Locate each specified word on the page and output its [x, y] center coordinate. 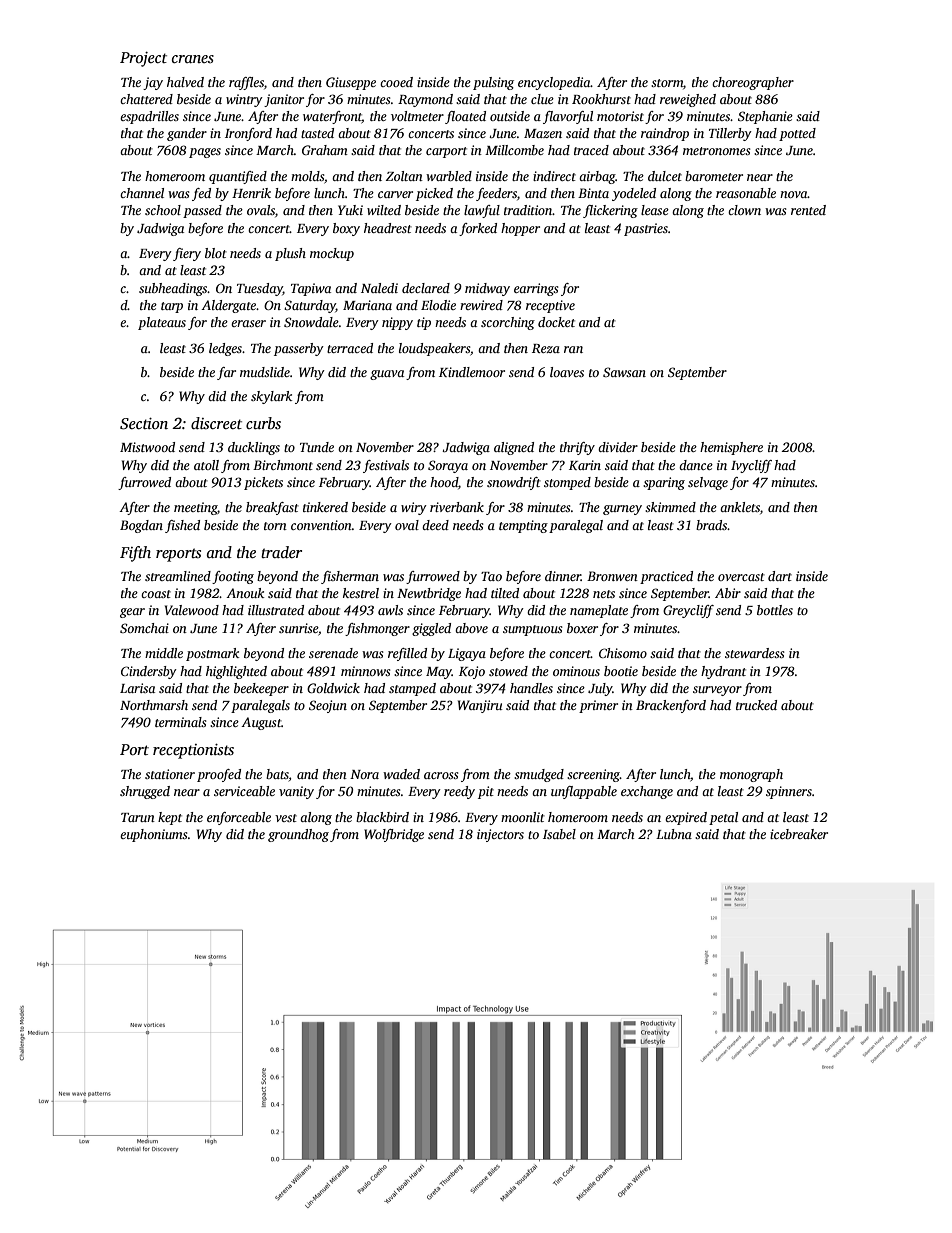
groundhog [298, 835]
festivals [386, 466]
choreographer [753, 83]
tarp [172, 307]
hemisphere [731, 448]
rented [808, 210]
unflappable [584, 792]
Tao [491, 576]
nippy [397, 323]
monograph [751, 775]
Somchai [144, 628]
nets [604, 594]
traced [591, 150]
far [226, 373]
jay [153, 83]
